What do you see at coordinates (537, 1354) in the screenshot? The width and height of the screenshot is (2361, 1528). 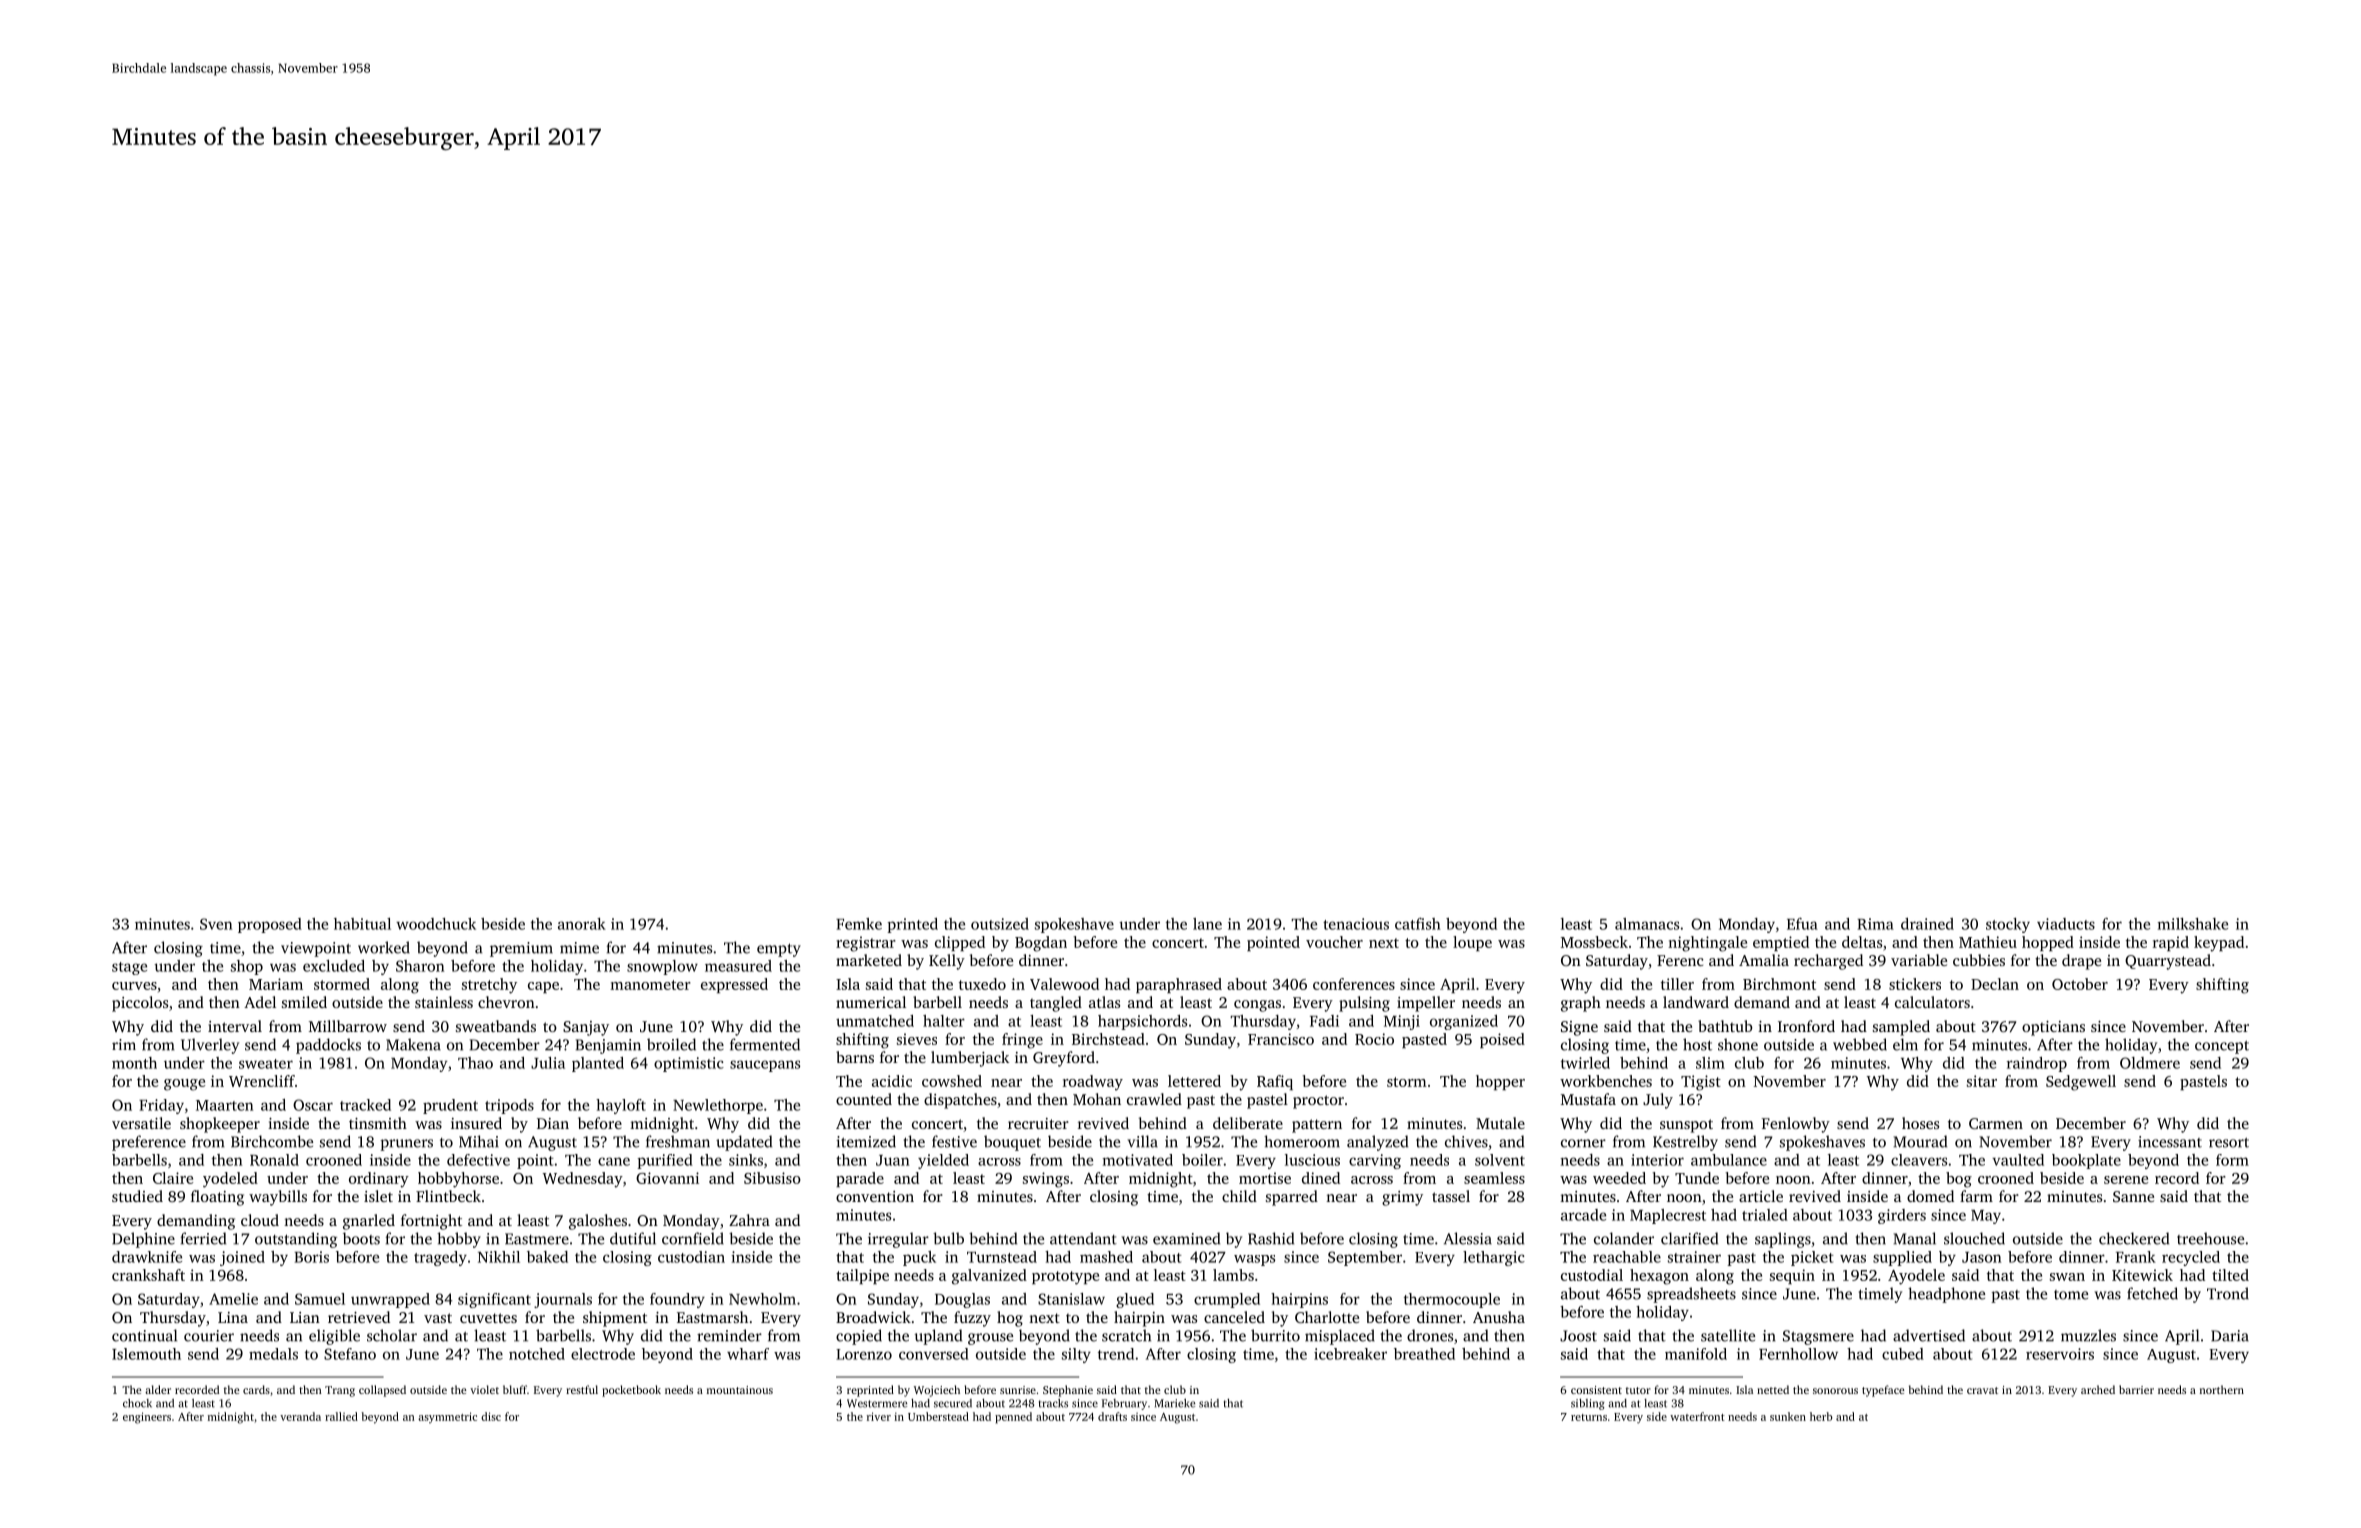 I see `notched` at bounding box center [537, 1354].
